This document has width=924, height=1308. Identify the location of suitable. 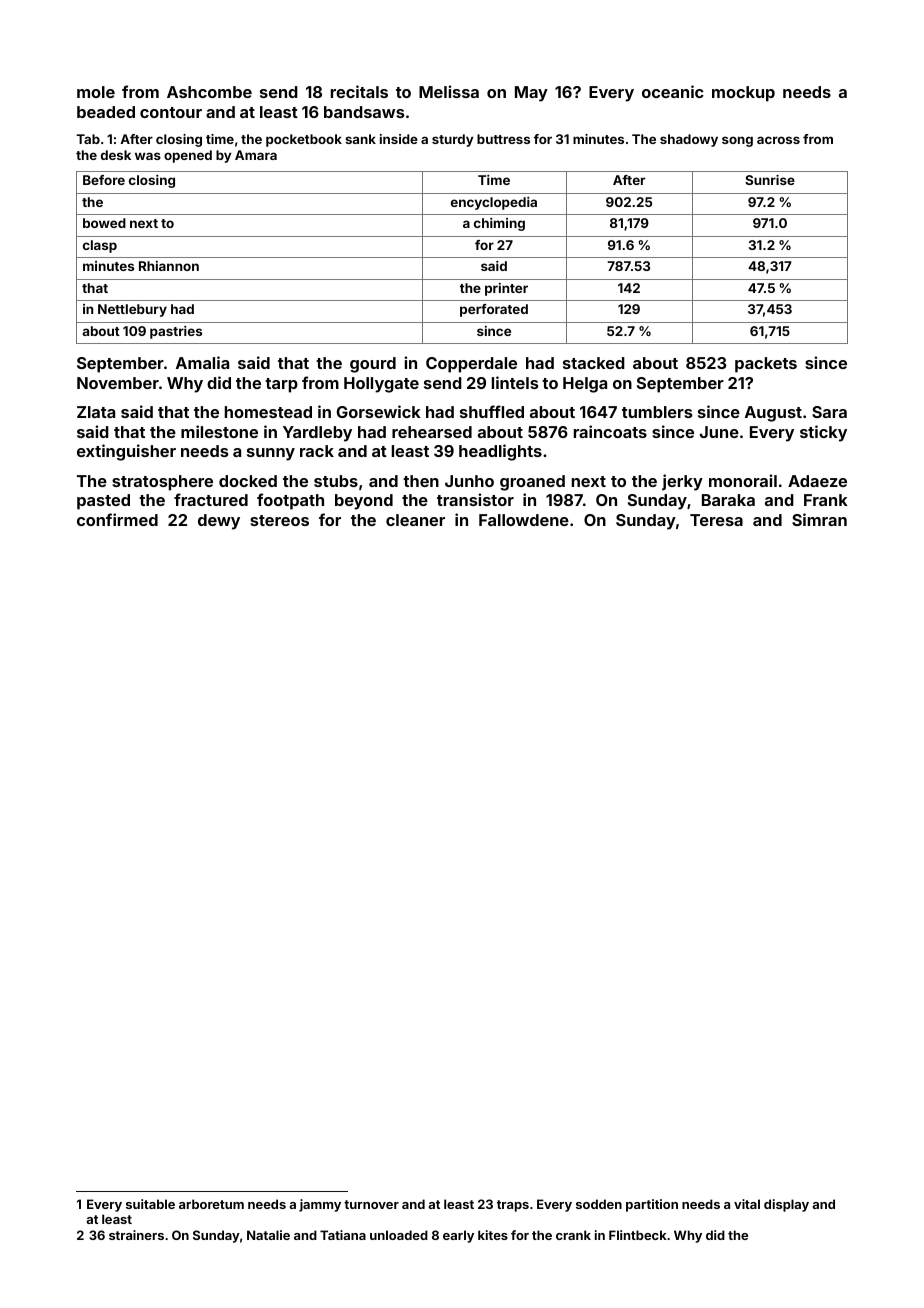
(150, 1204).
